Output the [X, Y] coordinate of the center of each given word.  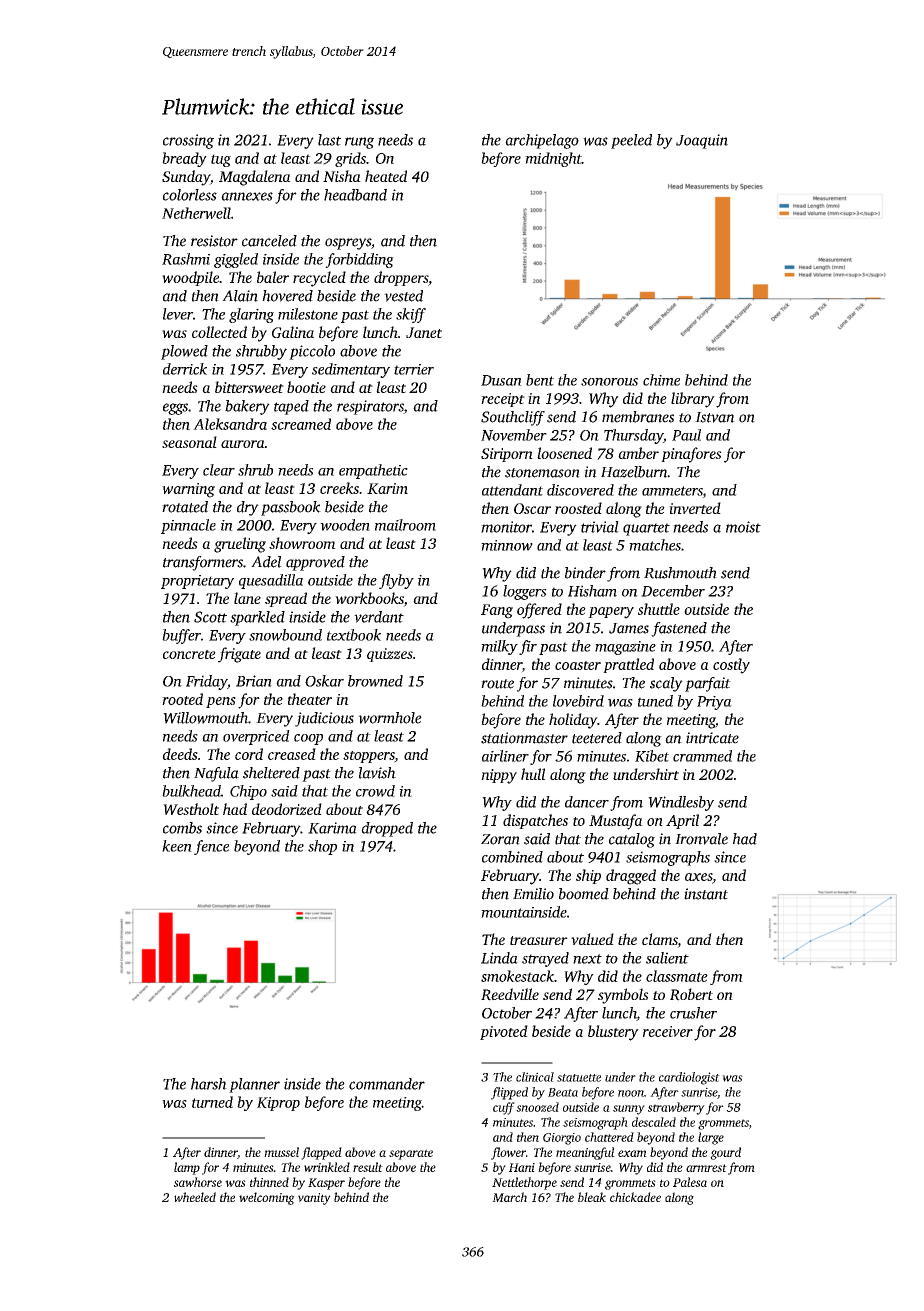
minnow [507, 545]
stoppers [369, 757]
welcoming [267, 1198]
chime [661, 380]
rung [359, 143]
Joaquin [702, 141]
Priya [714, 703]
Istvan [715, 417]
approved [315, 563]
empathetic [373, 471]
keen [177, 846]
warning [188, 490]
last [329, 140]
